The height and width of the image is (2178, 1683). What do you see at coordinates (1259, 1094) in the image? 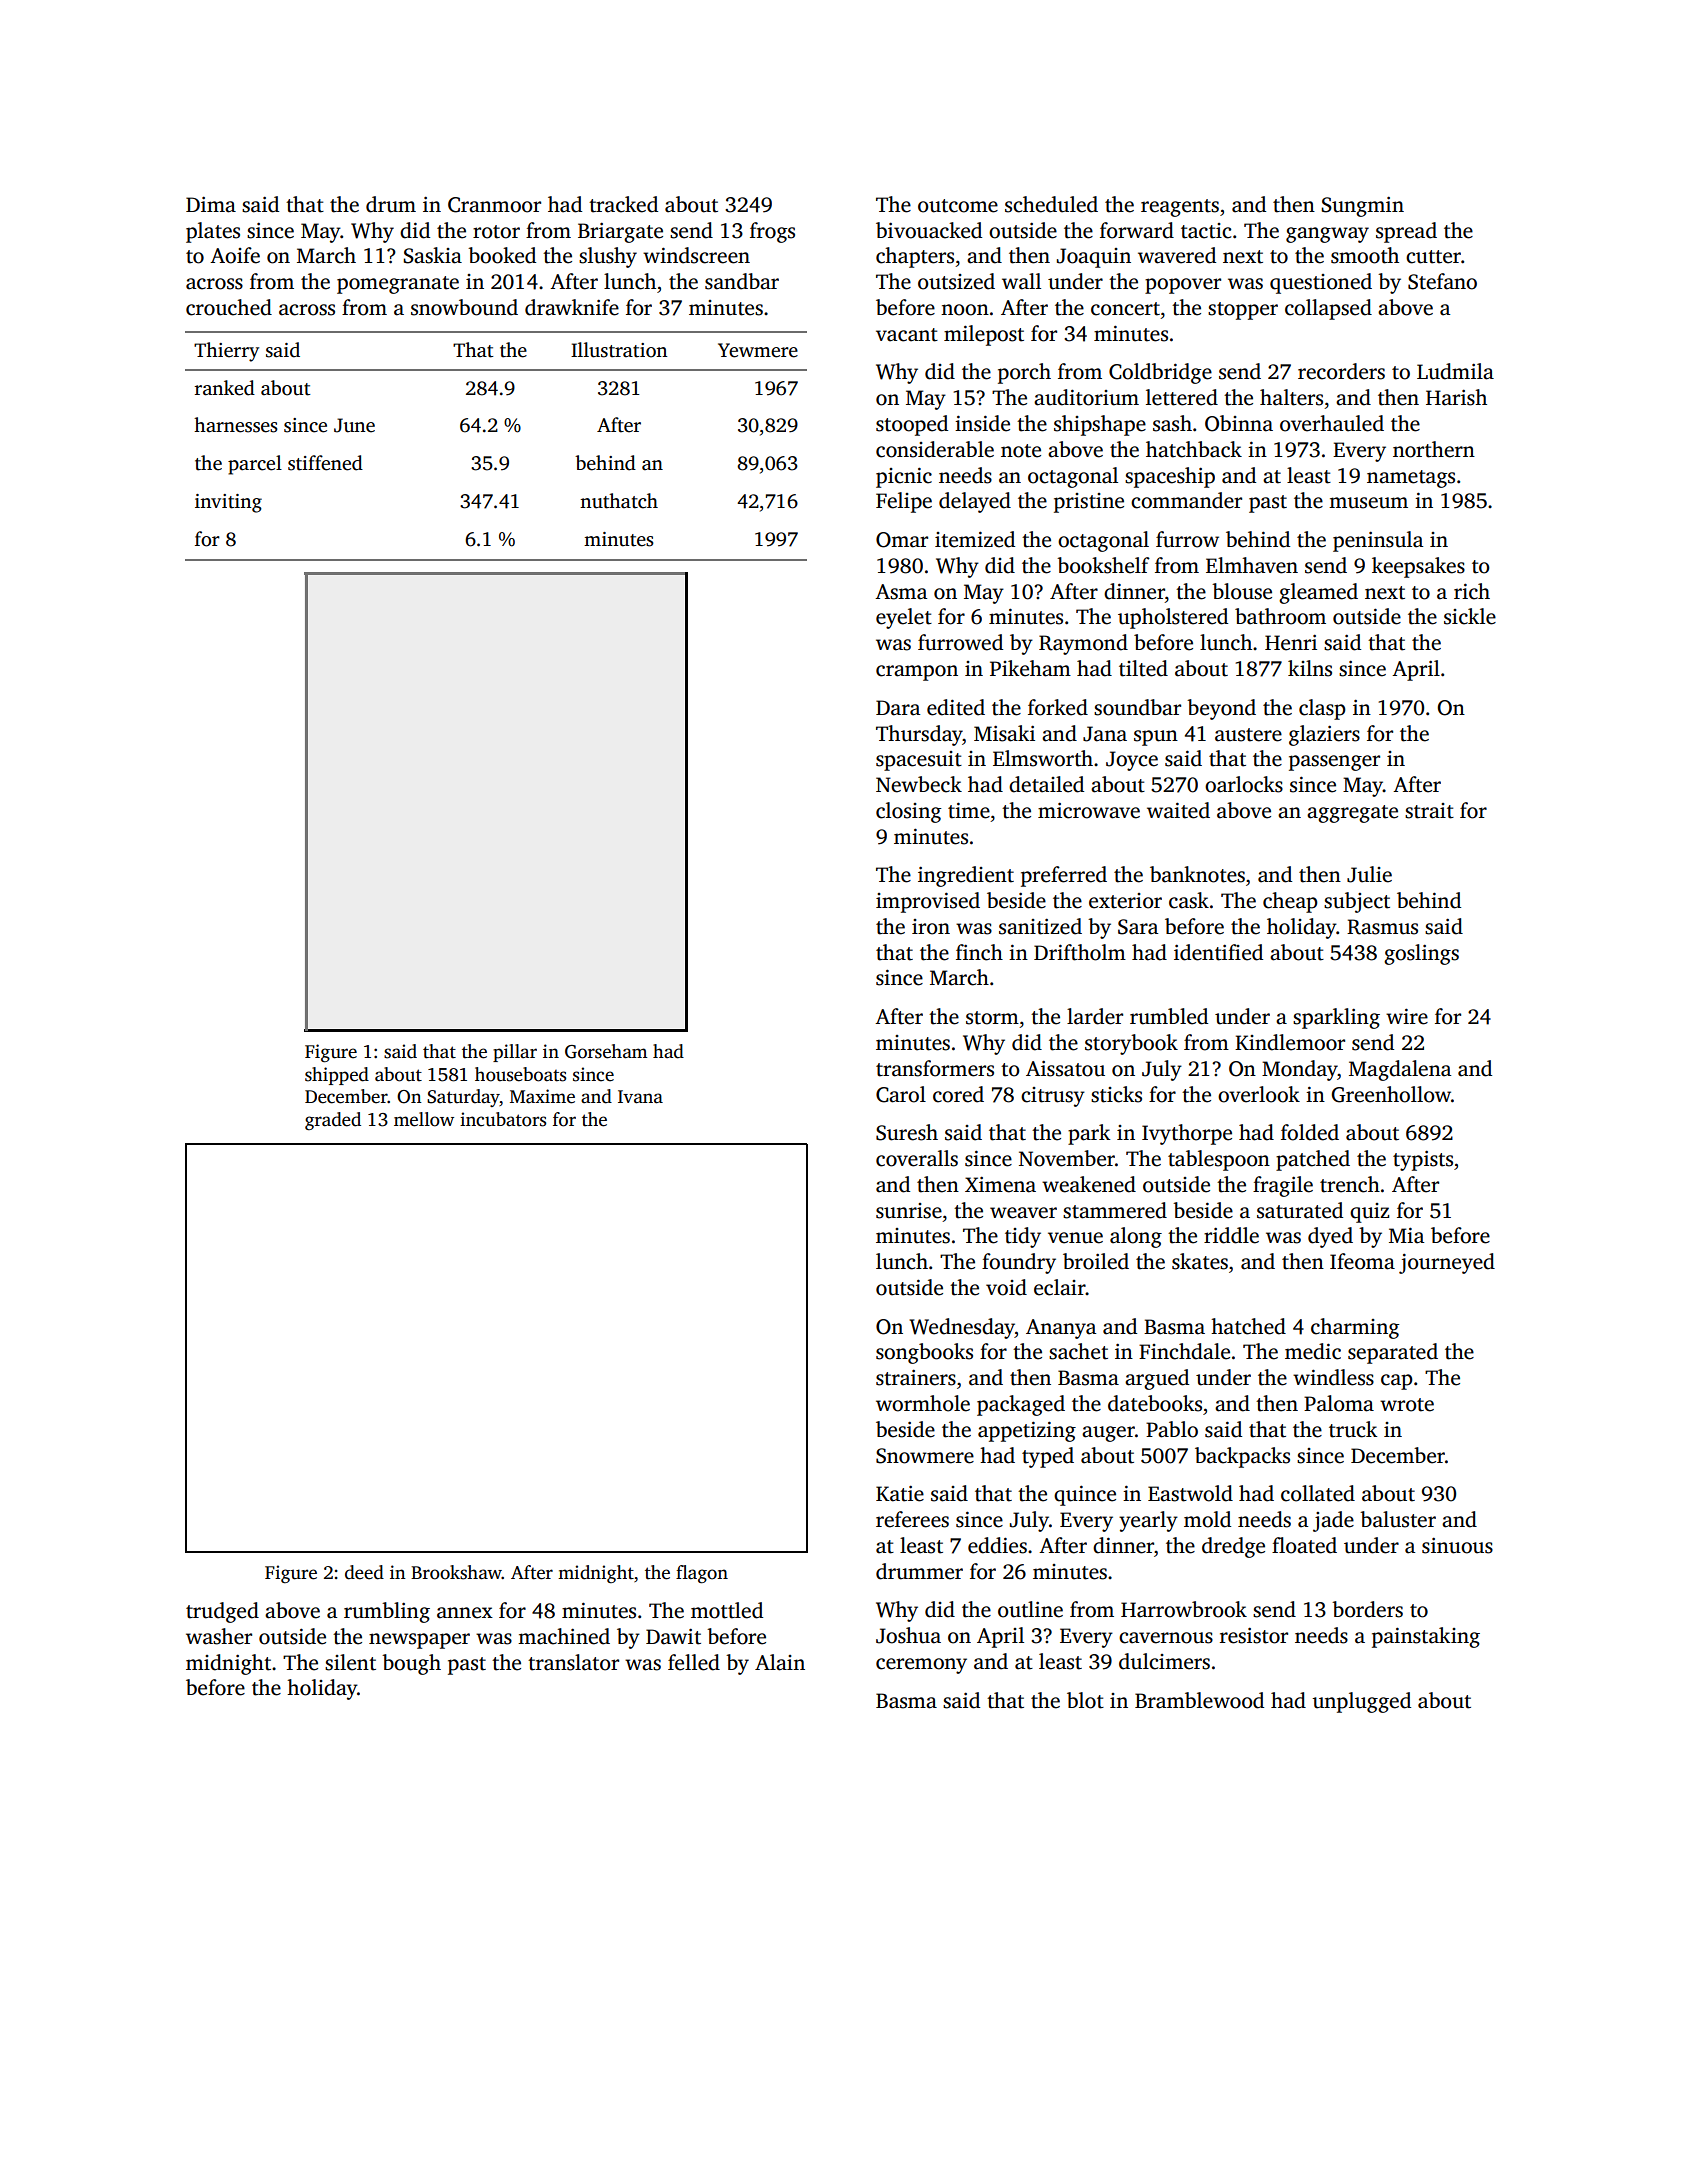
I see `overlook` at bounding box center [1259, 1094].
